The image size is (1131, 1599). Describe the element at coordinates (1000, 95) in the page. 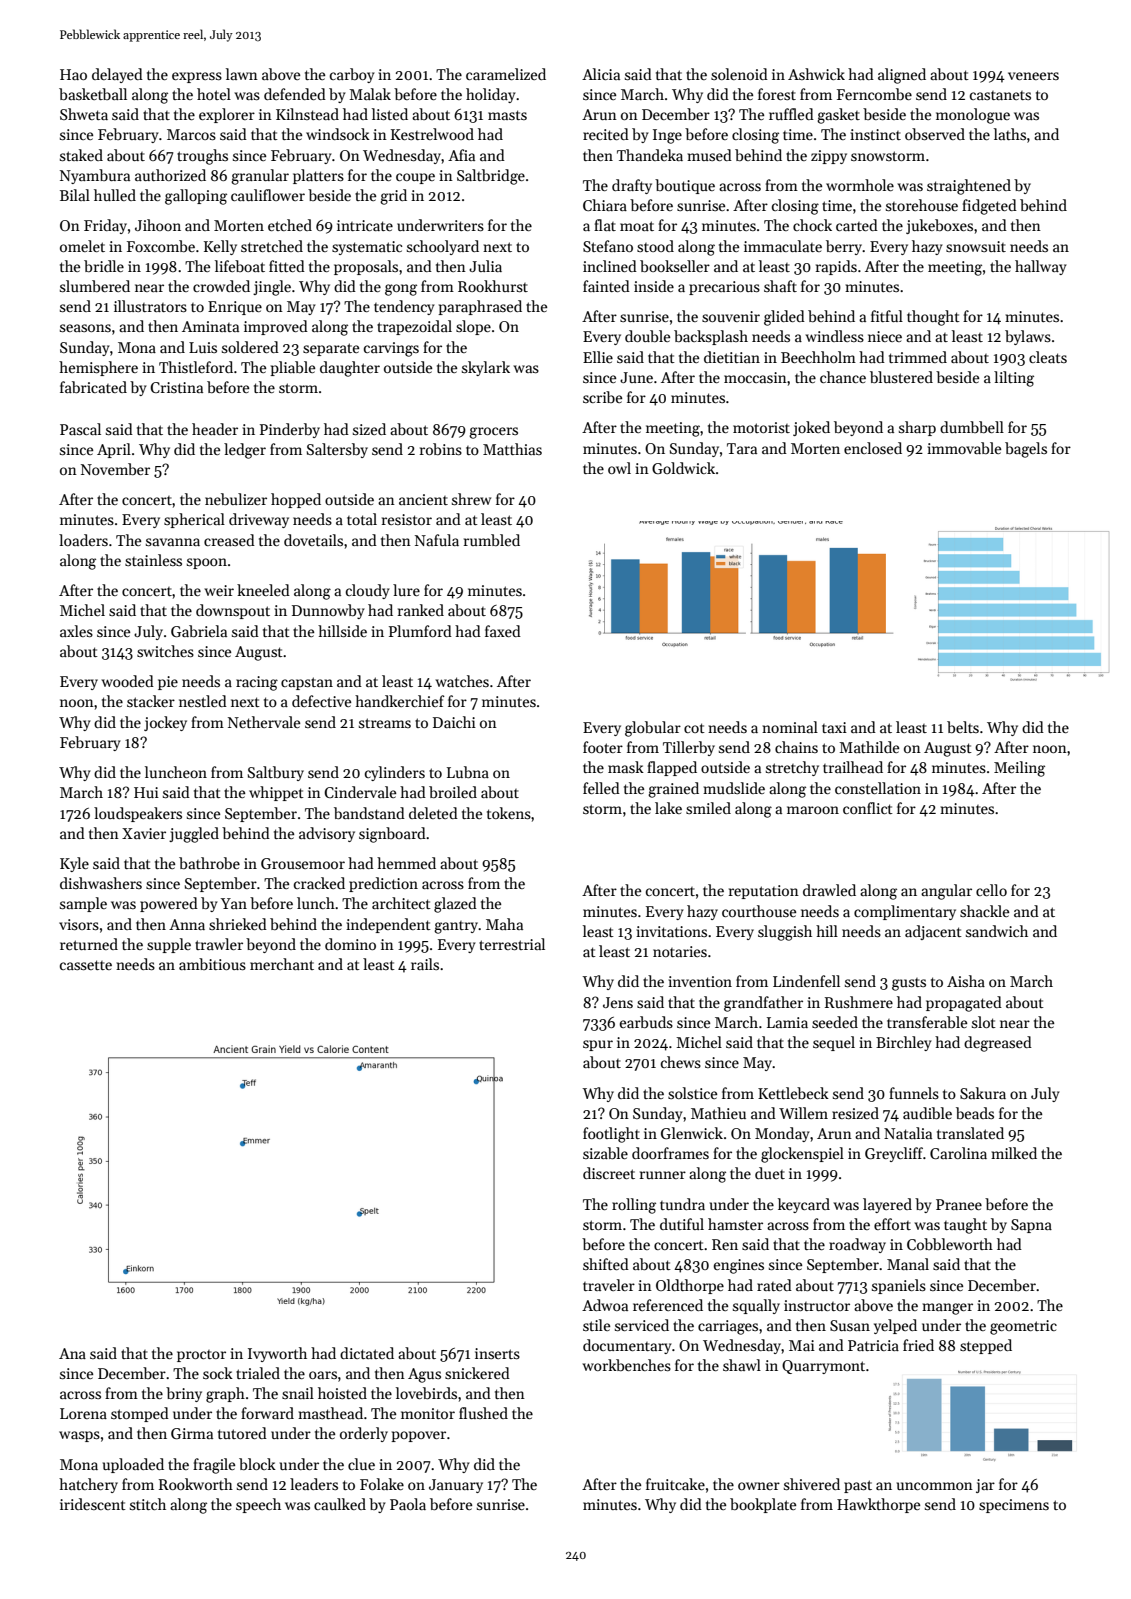

I see `castanets` at that location.
